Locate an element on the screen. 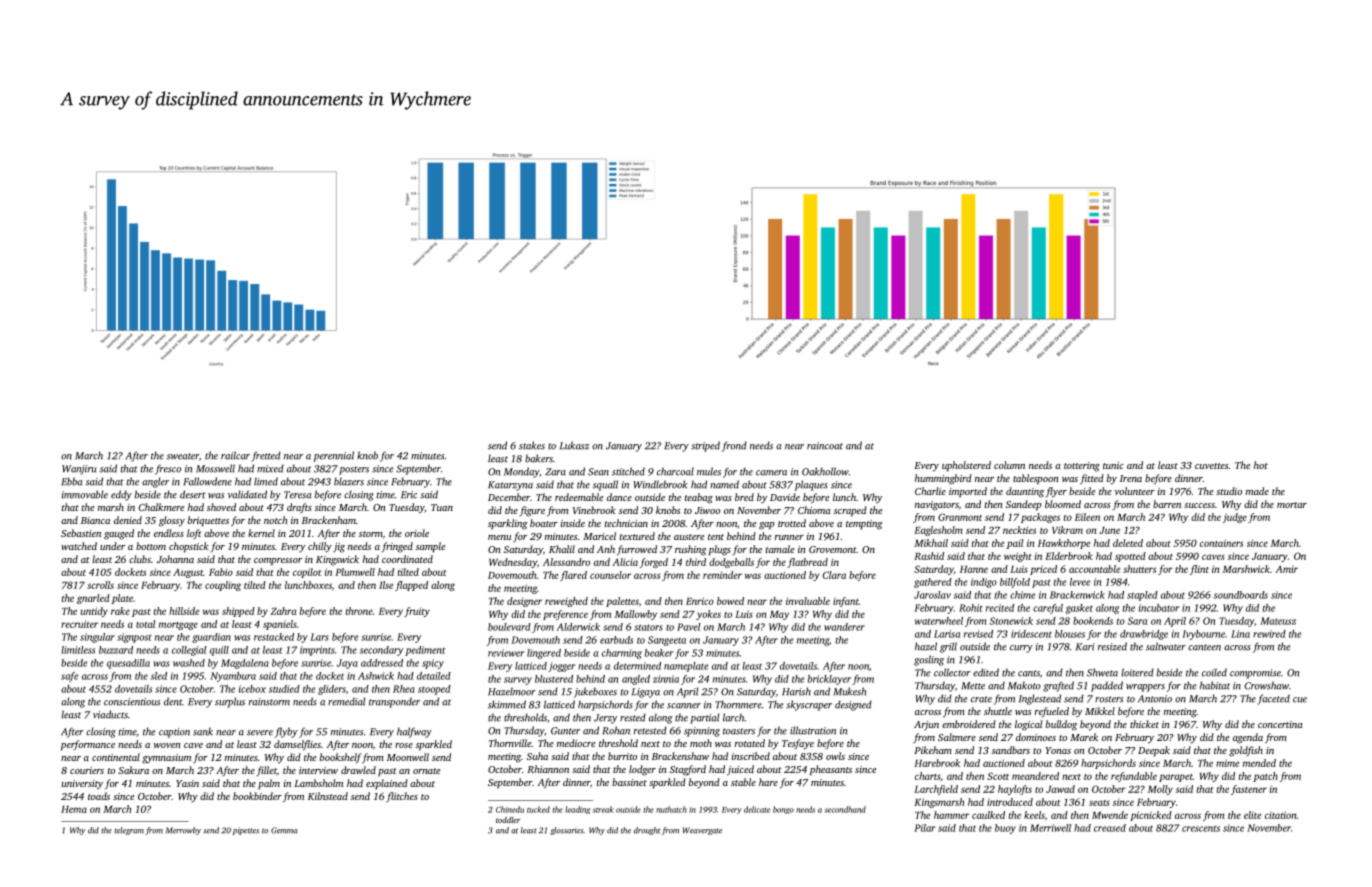 The image size is (1372, 887). resized is located at coordinates (1112, 646).
